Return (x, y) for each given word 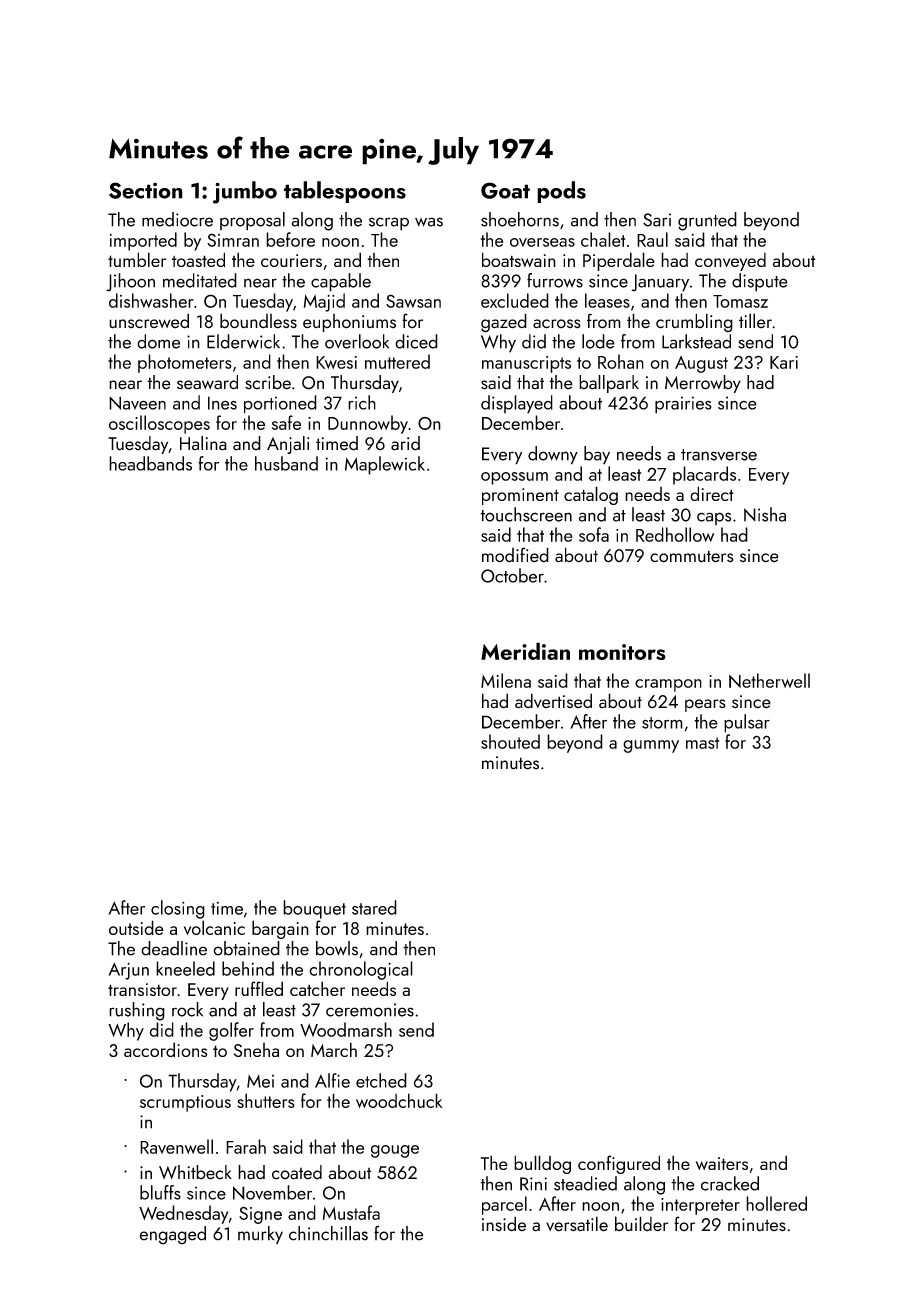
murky (260, 1235)
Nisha (765, 514)
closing (178, 909)
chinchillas (328, 1233)
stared (374, 907)
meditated (200, 280)
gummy (651, 746)
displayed (517, 404)
